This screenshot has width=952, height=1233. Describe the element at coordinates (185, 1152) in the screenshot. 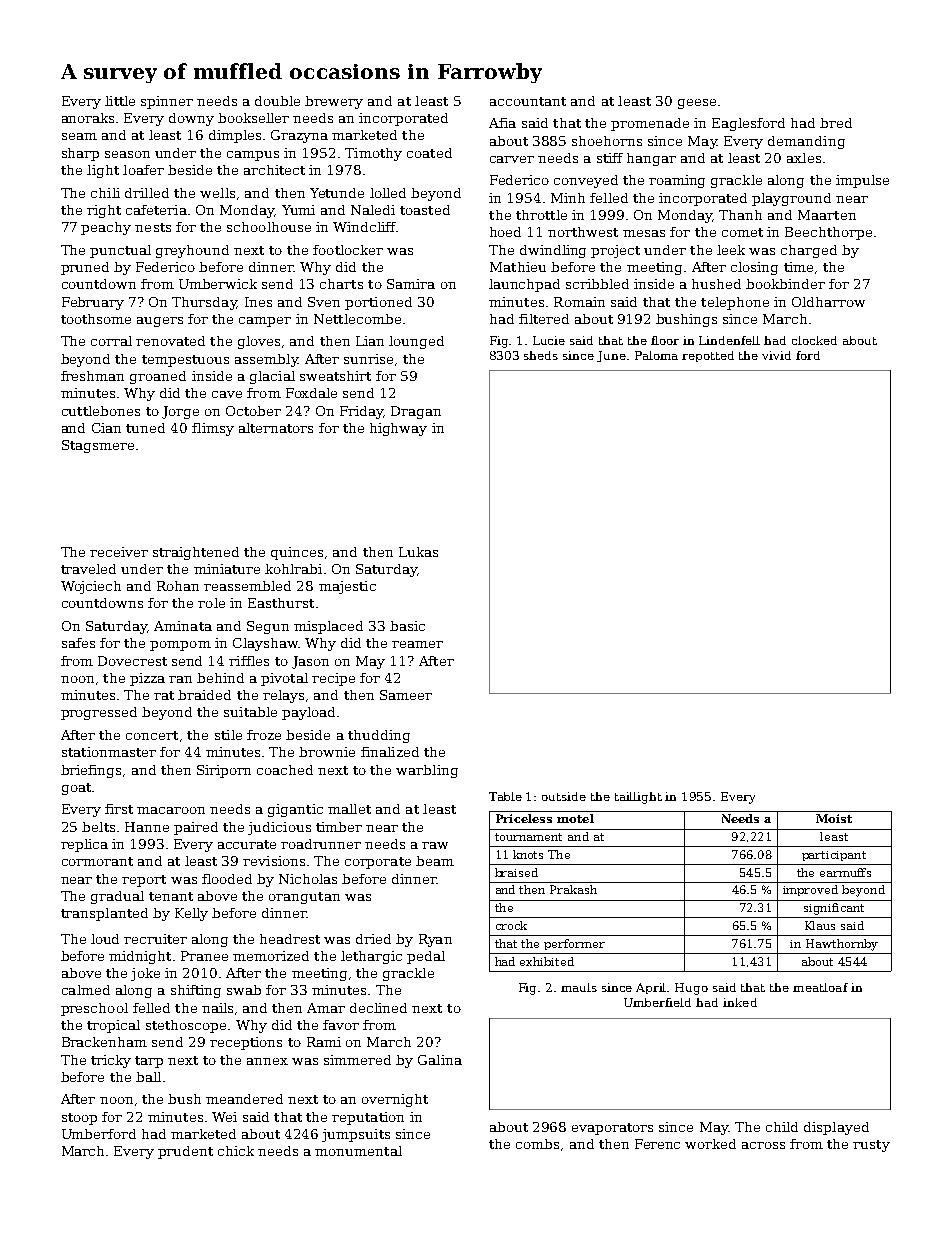

I see `prudent` at that location.
